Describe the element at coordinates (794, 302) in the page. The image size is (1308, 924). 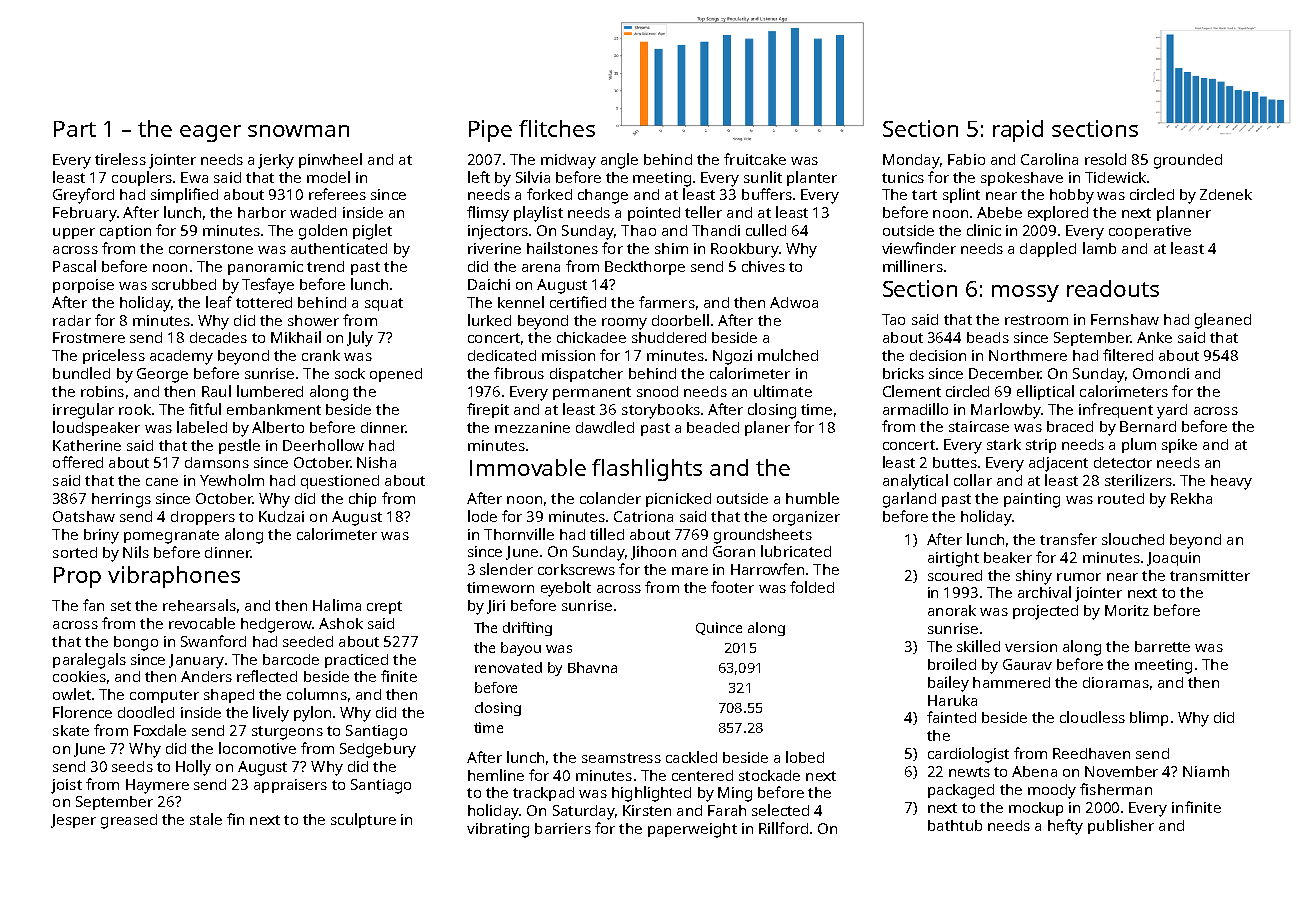
I see `Adwoa` at that location.
